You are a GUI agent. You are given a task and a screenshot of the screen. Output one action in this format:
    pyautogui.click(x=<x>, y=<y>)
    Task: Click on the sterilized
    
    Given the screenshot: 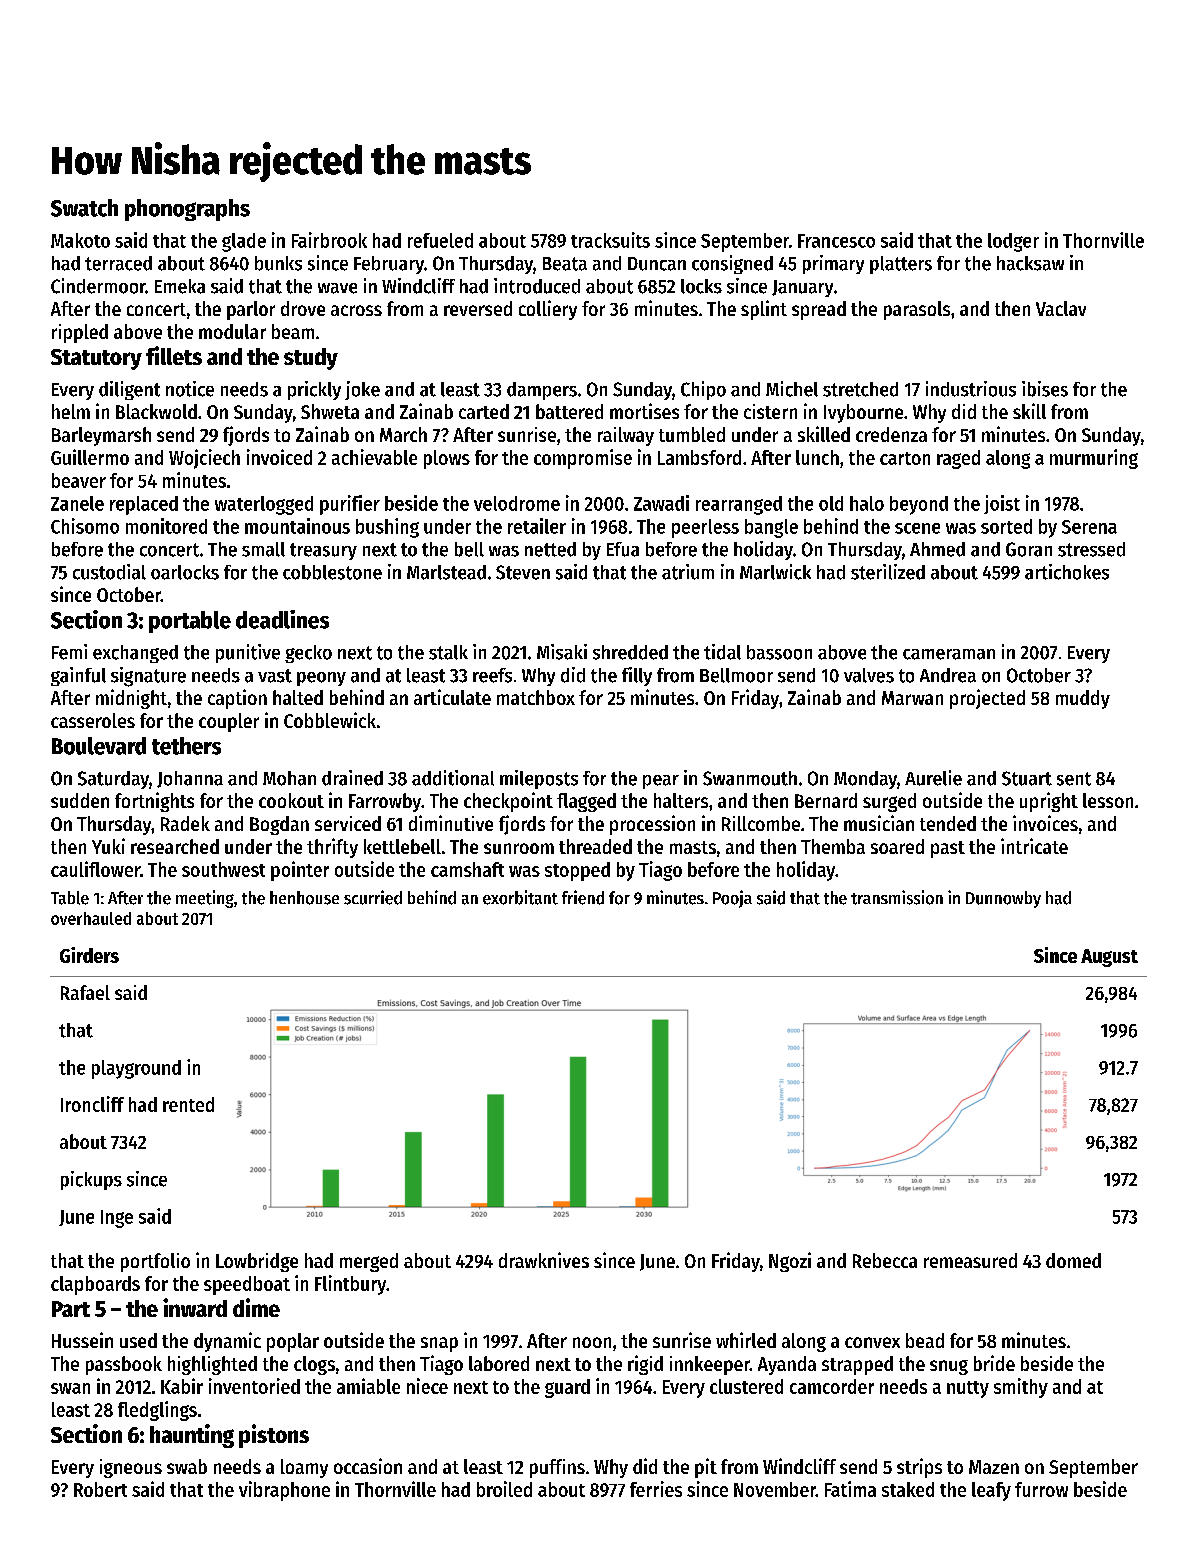 What is the action you would take?
    pyautogui.click(x=888, y=572)
